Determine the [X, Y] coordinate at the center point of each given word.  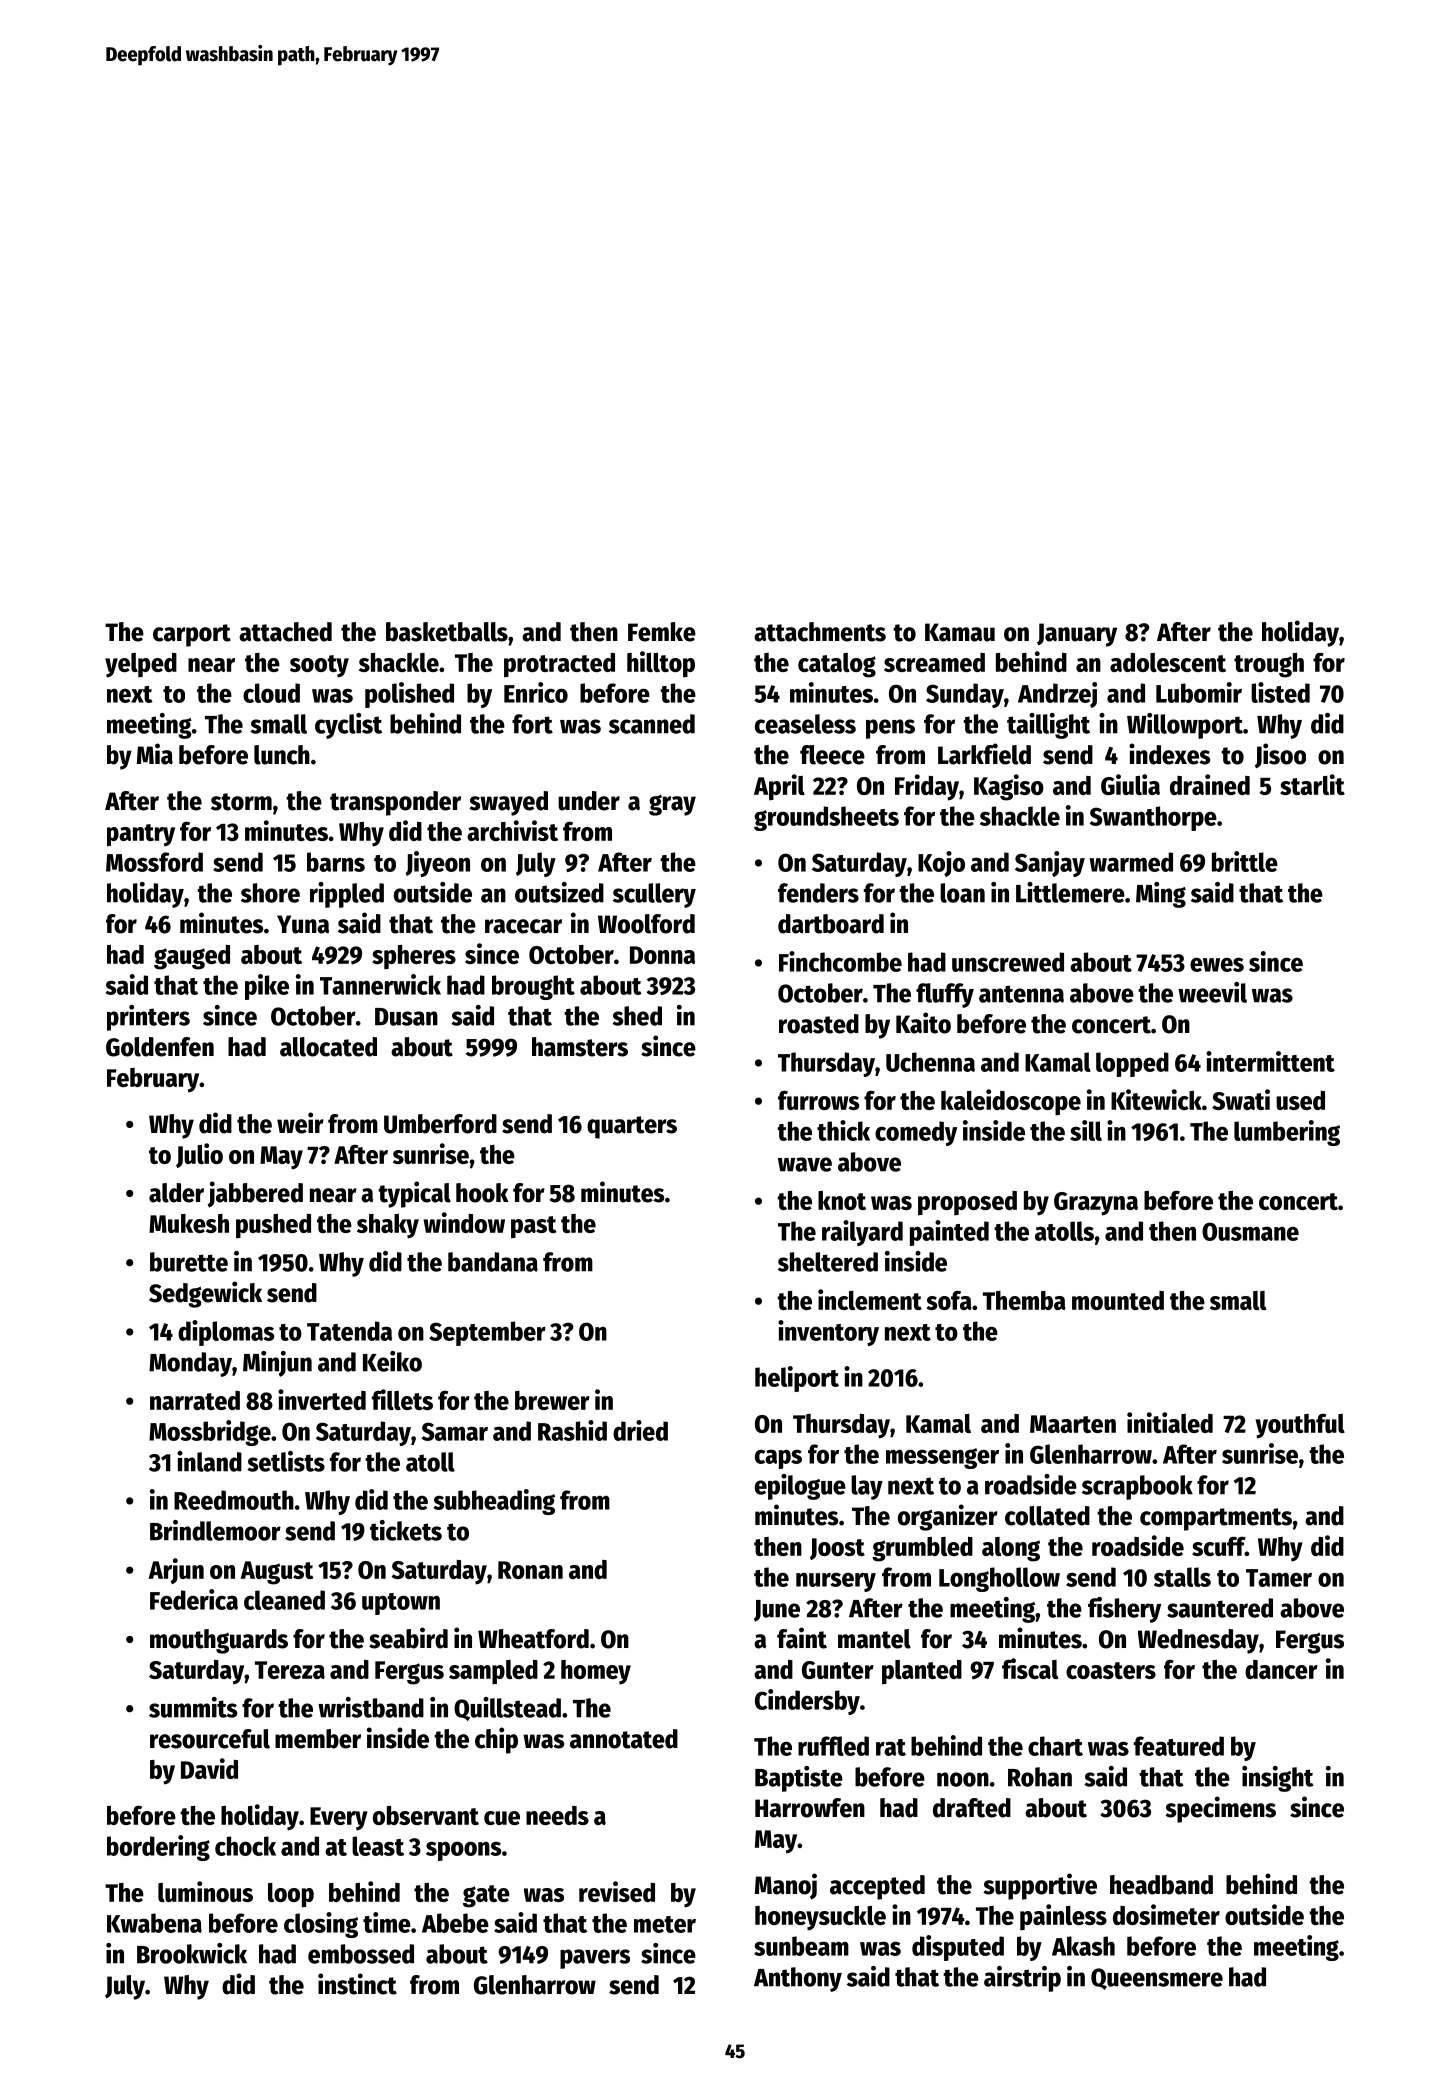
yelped [141, 665]
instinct [357, 1984]
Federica [194, 1599]
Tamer [1279, 1578]
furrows [818, 1100]
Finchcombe [840, 961]
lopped [1132, 1064]
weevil [1212, 992]
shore [270, 893]
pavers [595, 1959]
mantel [874, 1639]
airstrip [1022, 1979]
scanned [652, 724]
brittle [1245, 861]
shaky [388, 1226]
